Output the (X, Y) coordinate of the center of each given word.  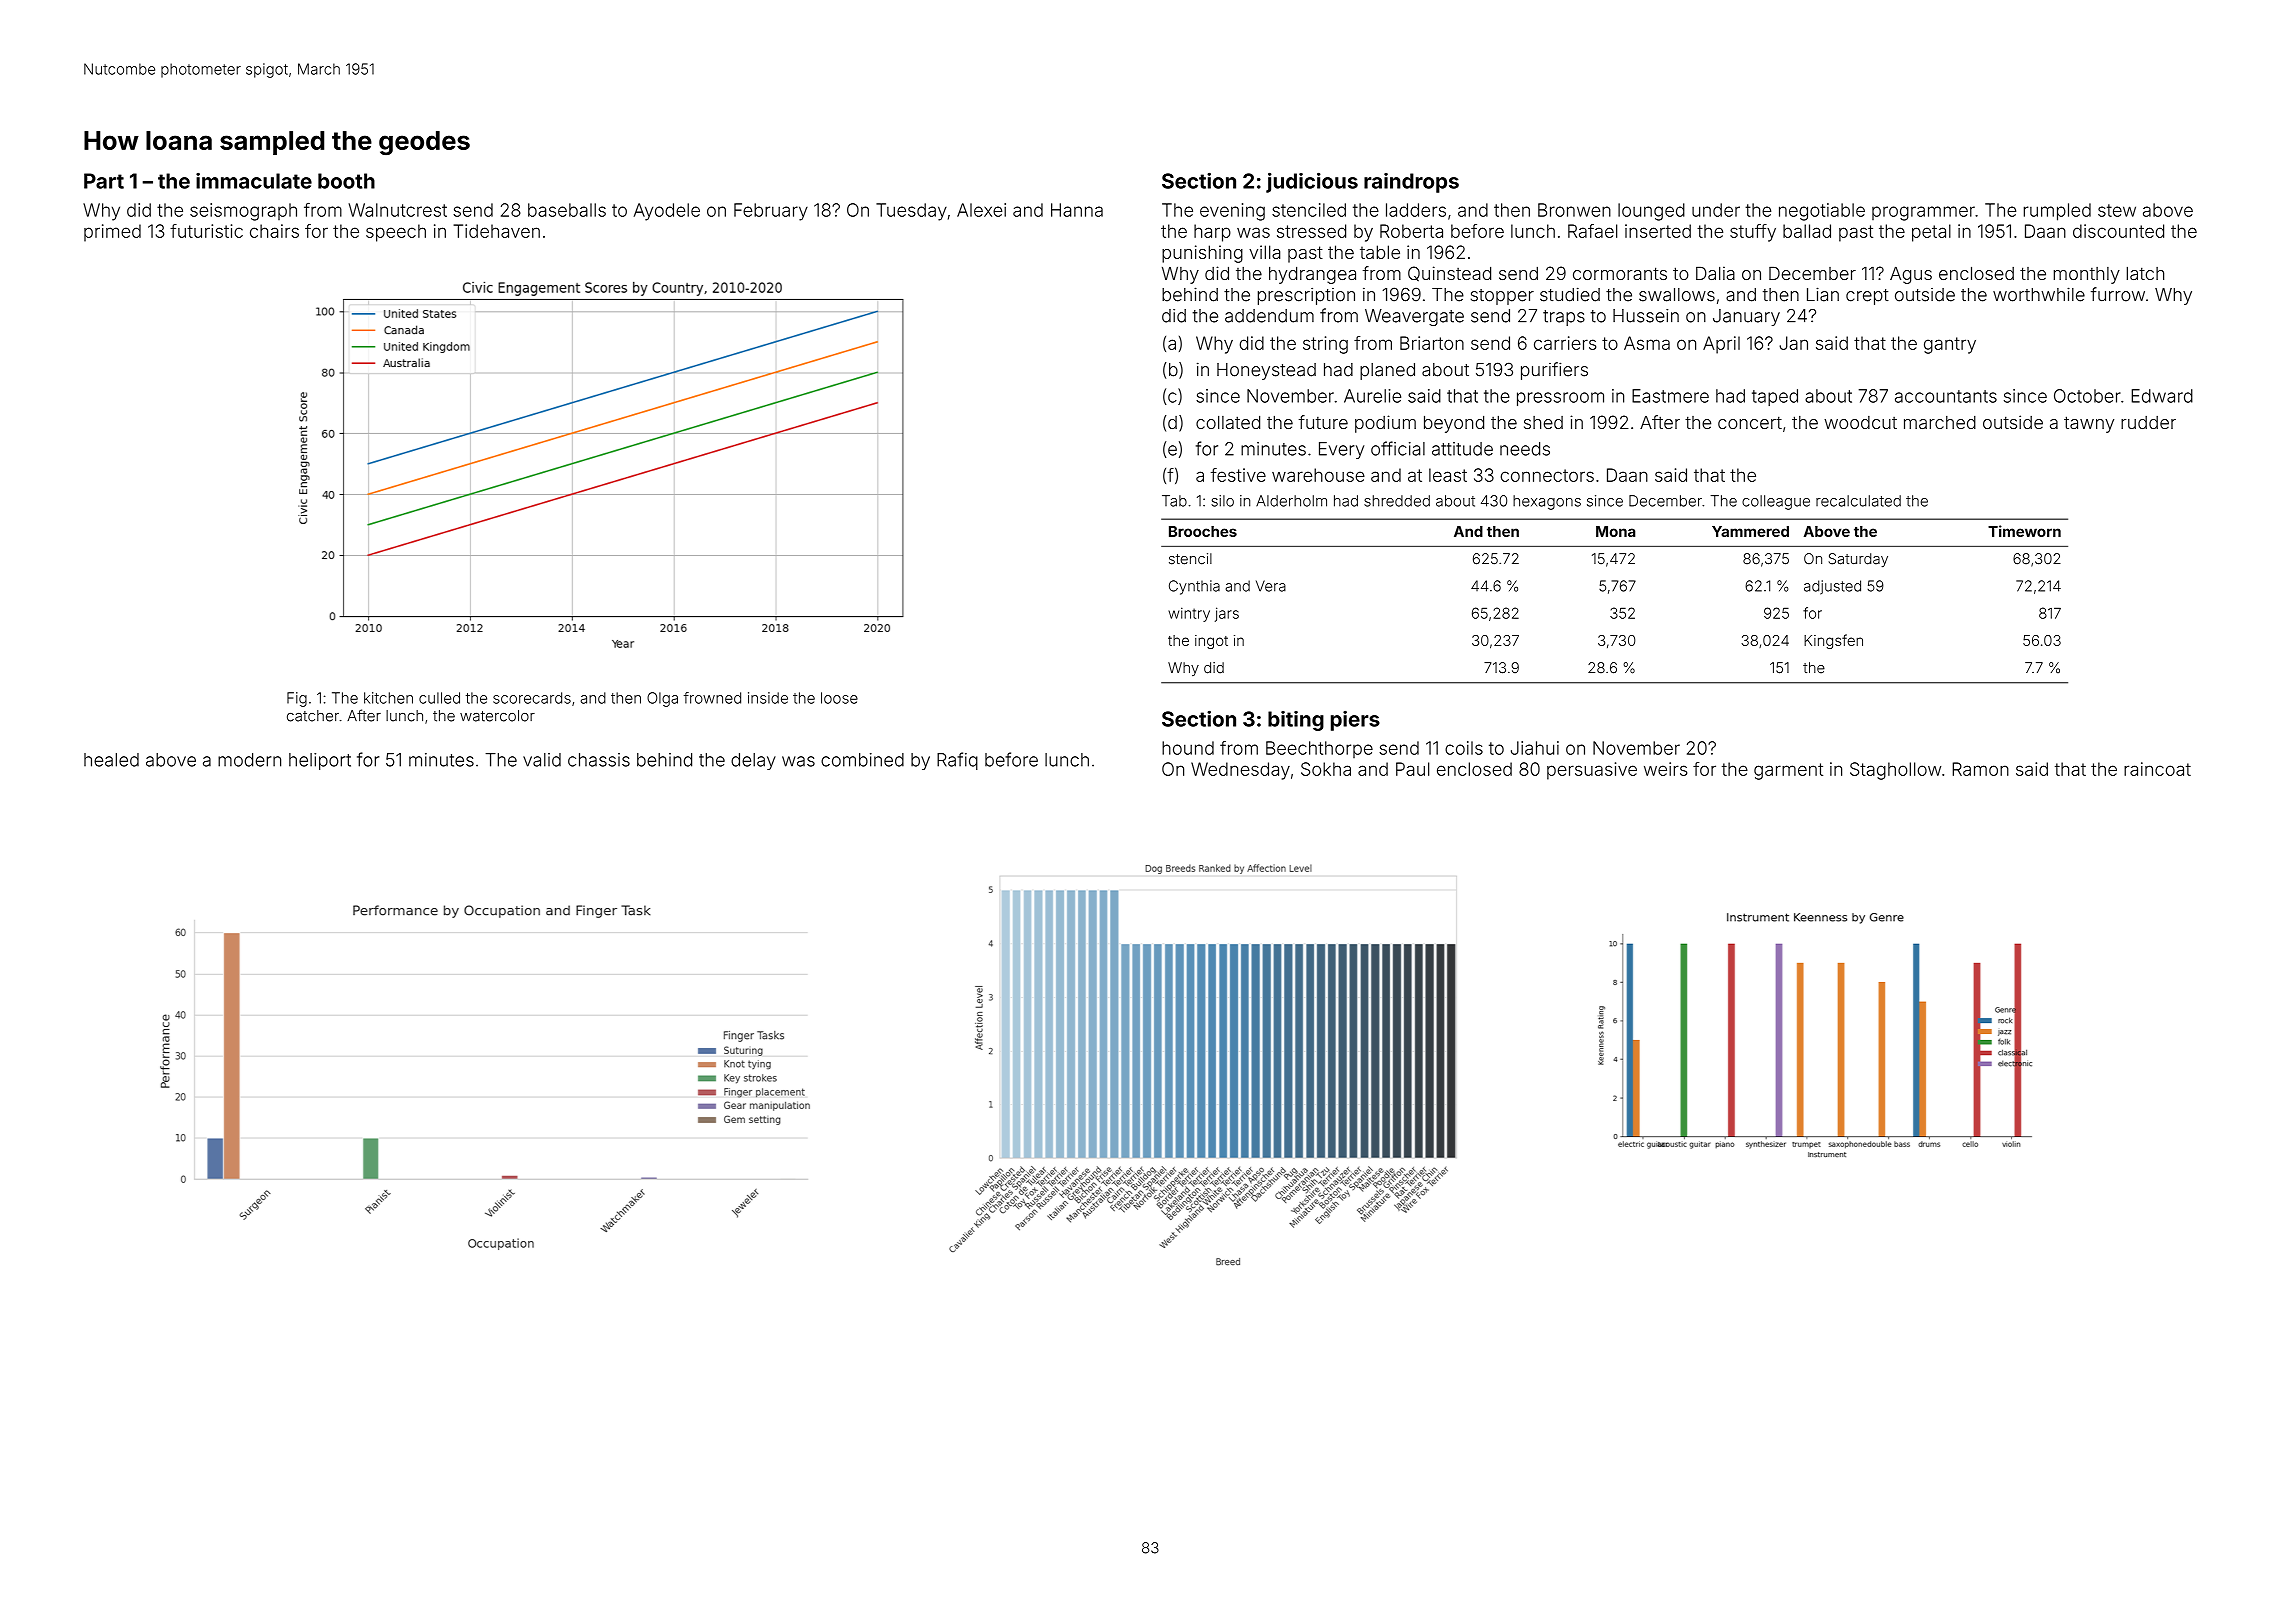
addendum (1269, 316)
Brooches (1203, 531)
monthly (2087, 275)
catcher (313, 716)
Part (104, 181)
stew (2117, 210)
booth (346, 181)
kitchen (388, 698)
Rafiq (957, 761)
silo (1222, 501)
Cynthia (1194, 587)
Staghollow (1895, 771)
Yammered (1750, 531)
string (1325, 345)
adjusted (1832, 587)
